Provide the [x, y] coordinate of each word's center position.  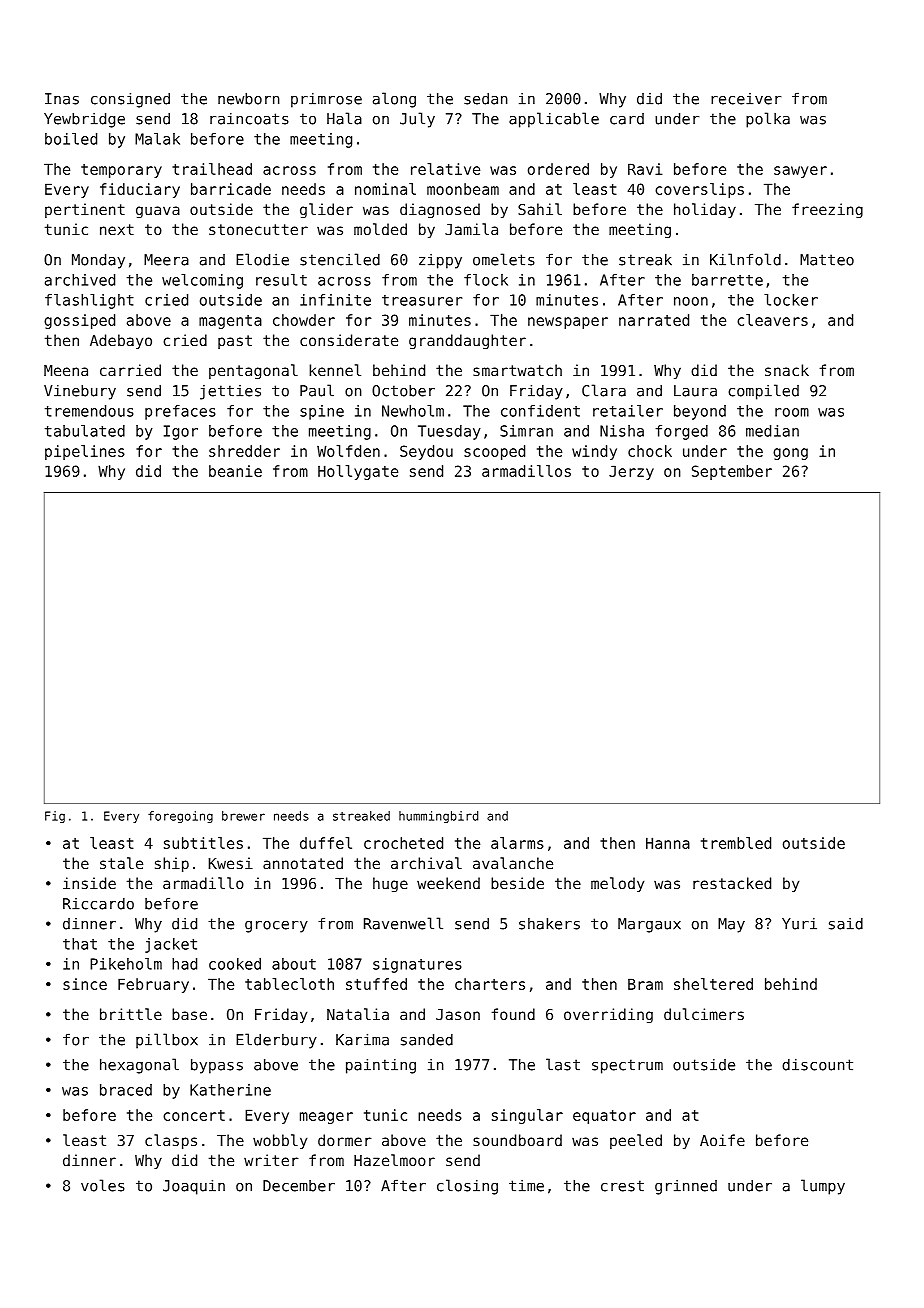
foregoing [180, 817]
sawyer [800, 172]
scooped [494, 452]
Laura [695, 391]
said [846, 924]
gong [790, 454]
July [417, 120]
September [732, 472]
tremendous [89, 411]
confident [540, 411]
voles [103, 1185]
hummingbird [438, 817]
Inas [62, 99]
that [80, 944]
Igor [181, 432]
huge [390, 884]
